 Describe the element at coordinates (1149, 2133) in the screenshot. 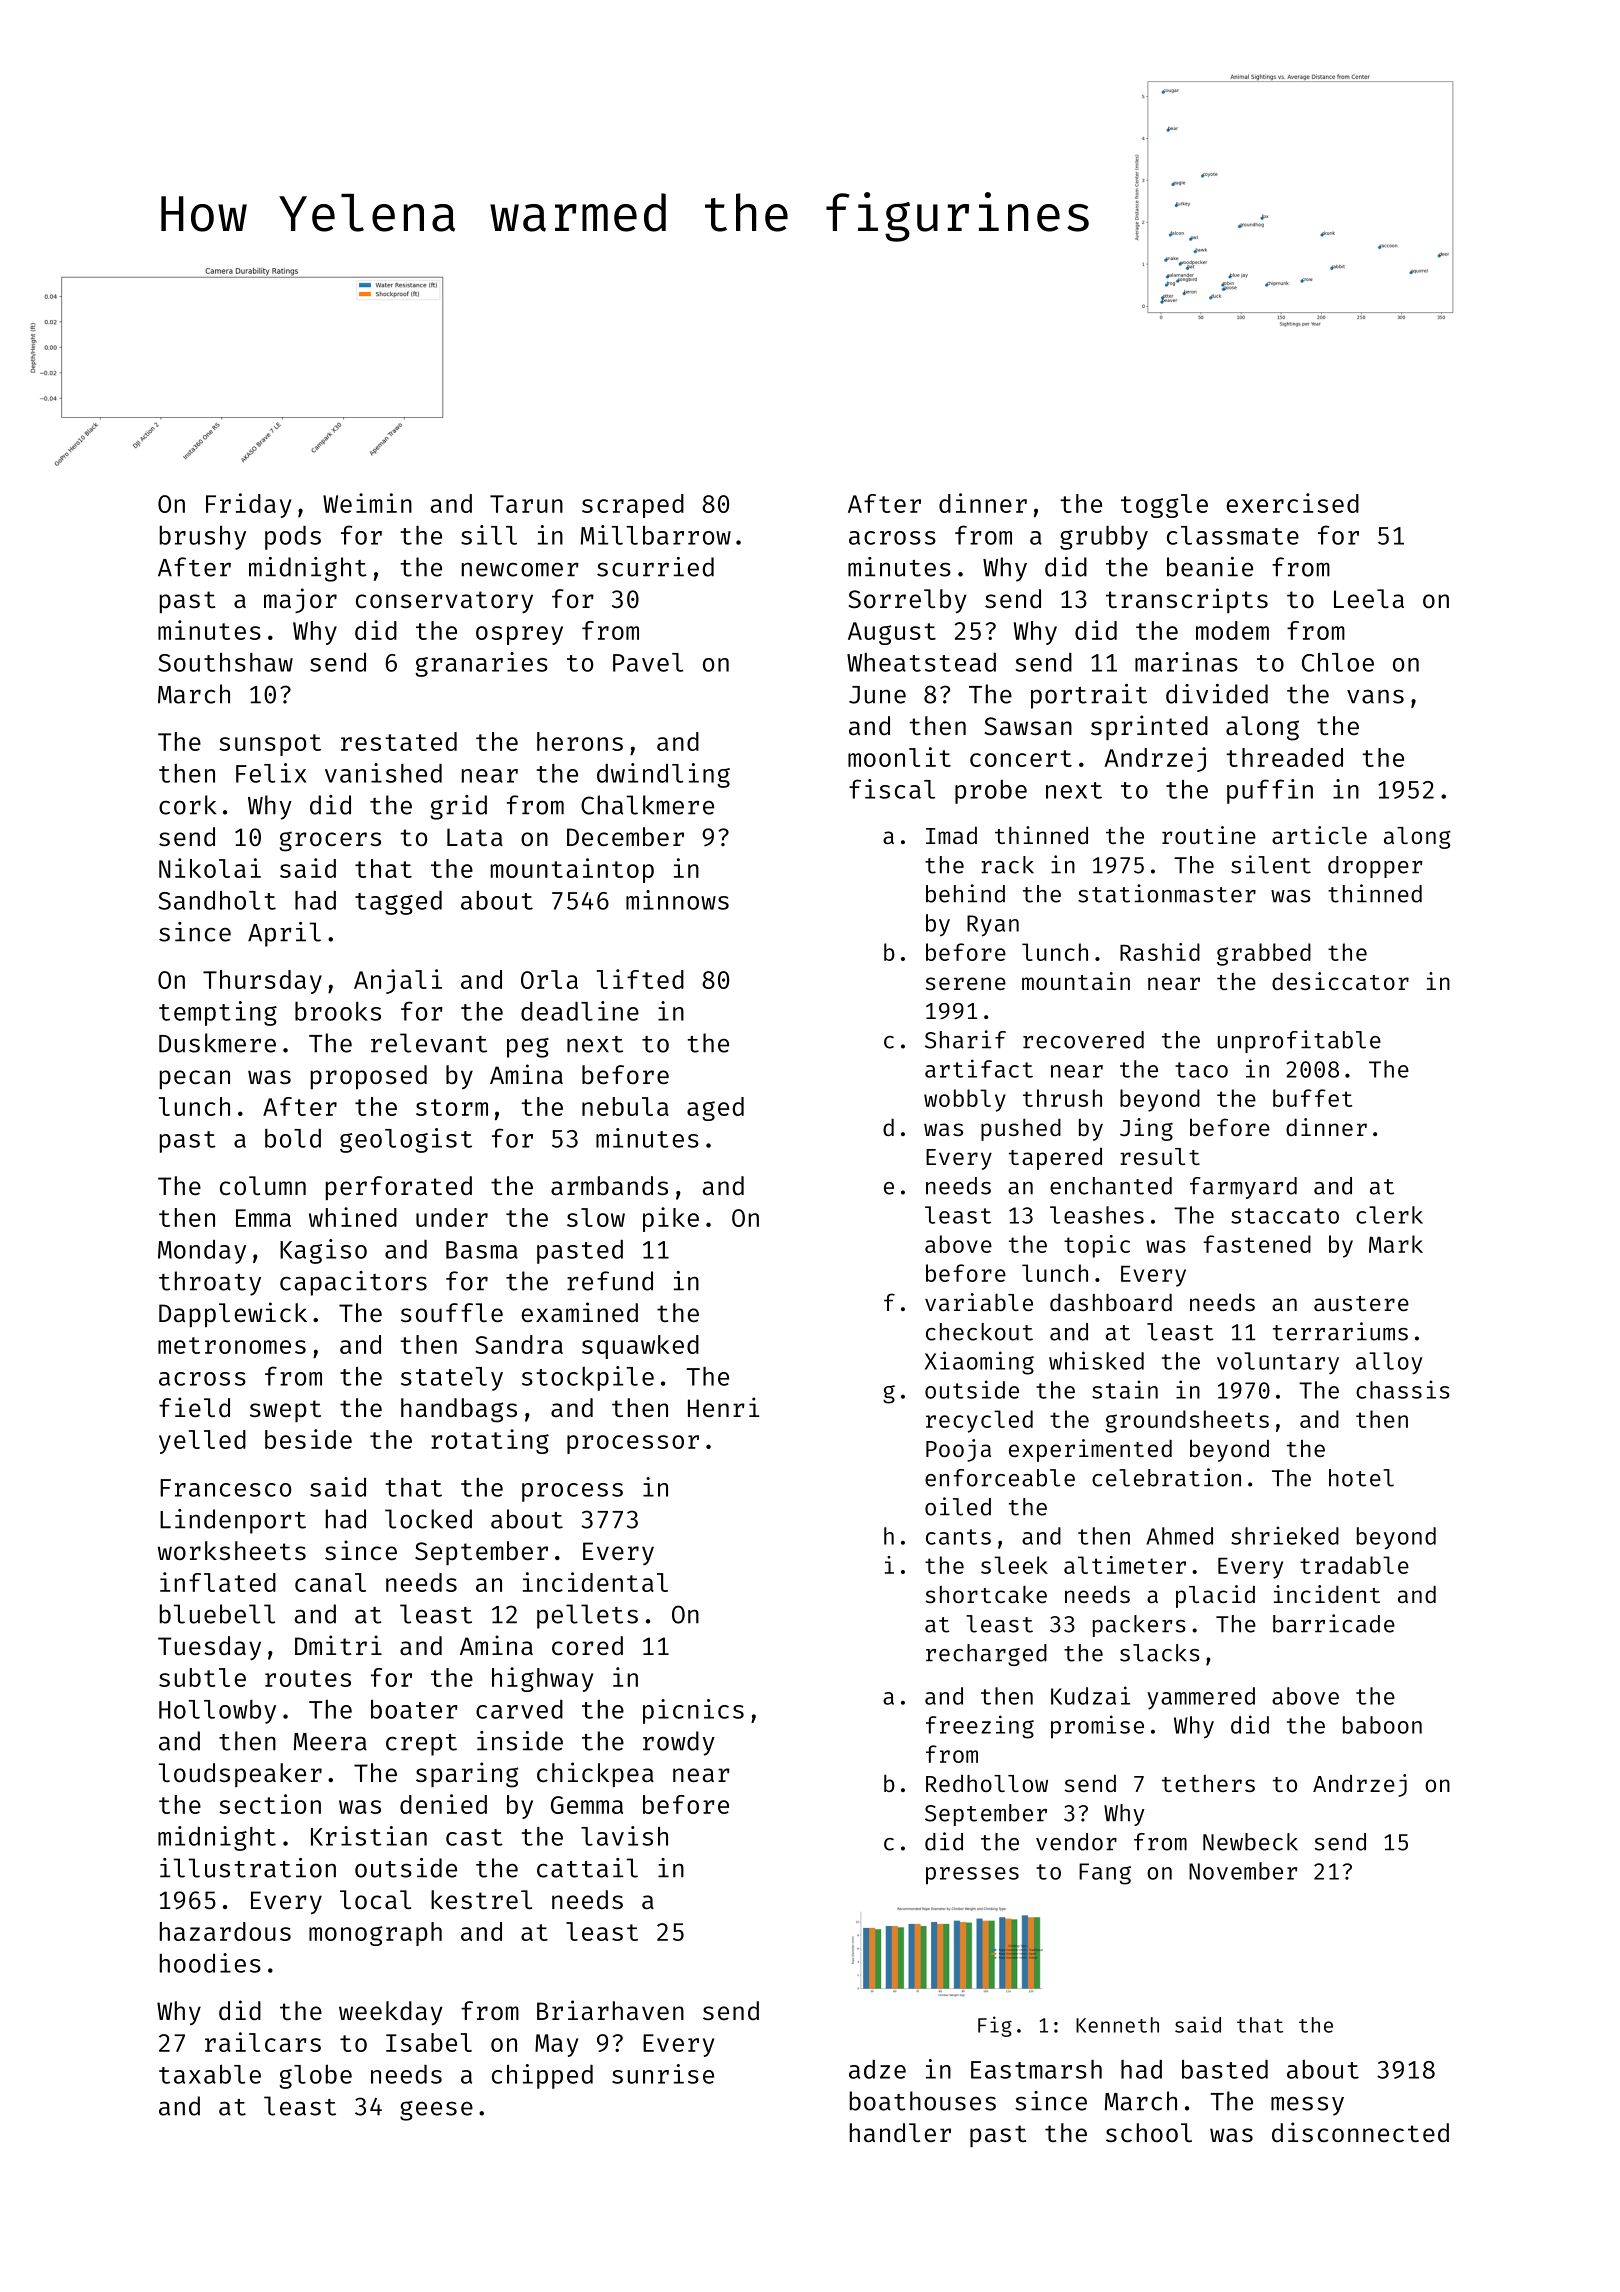

I see `school` at that location.
